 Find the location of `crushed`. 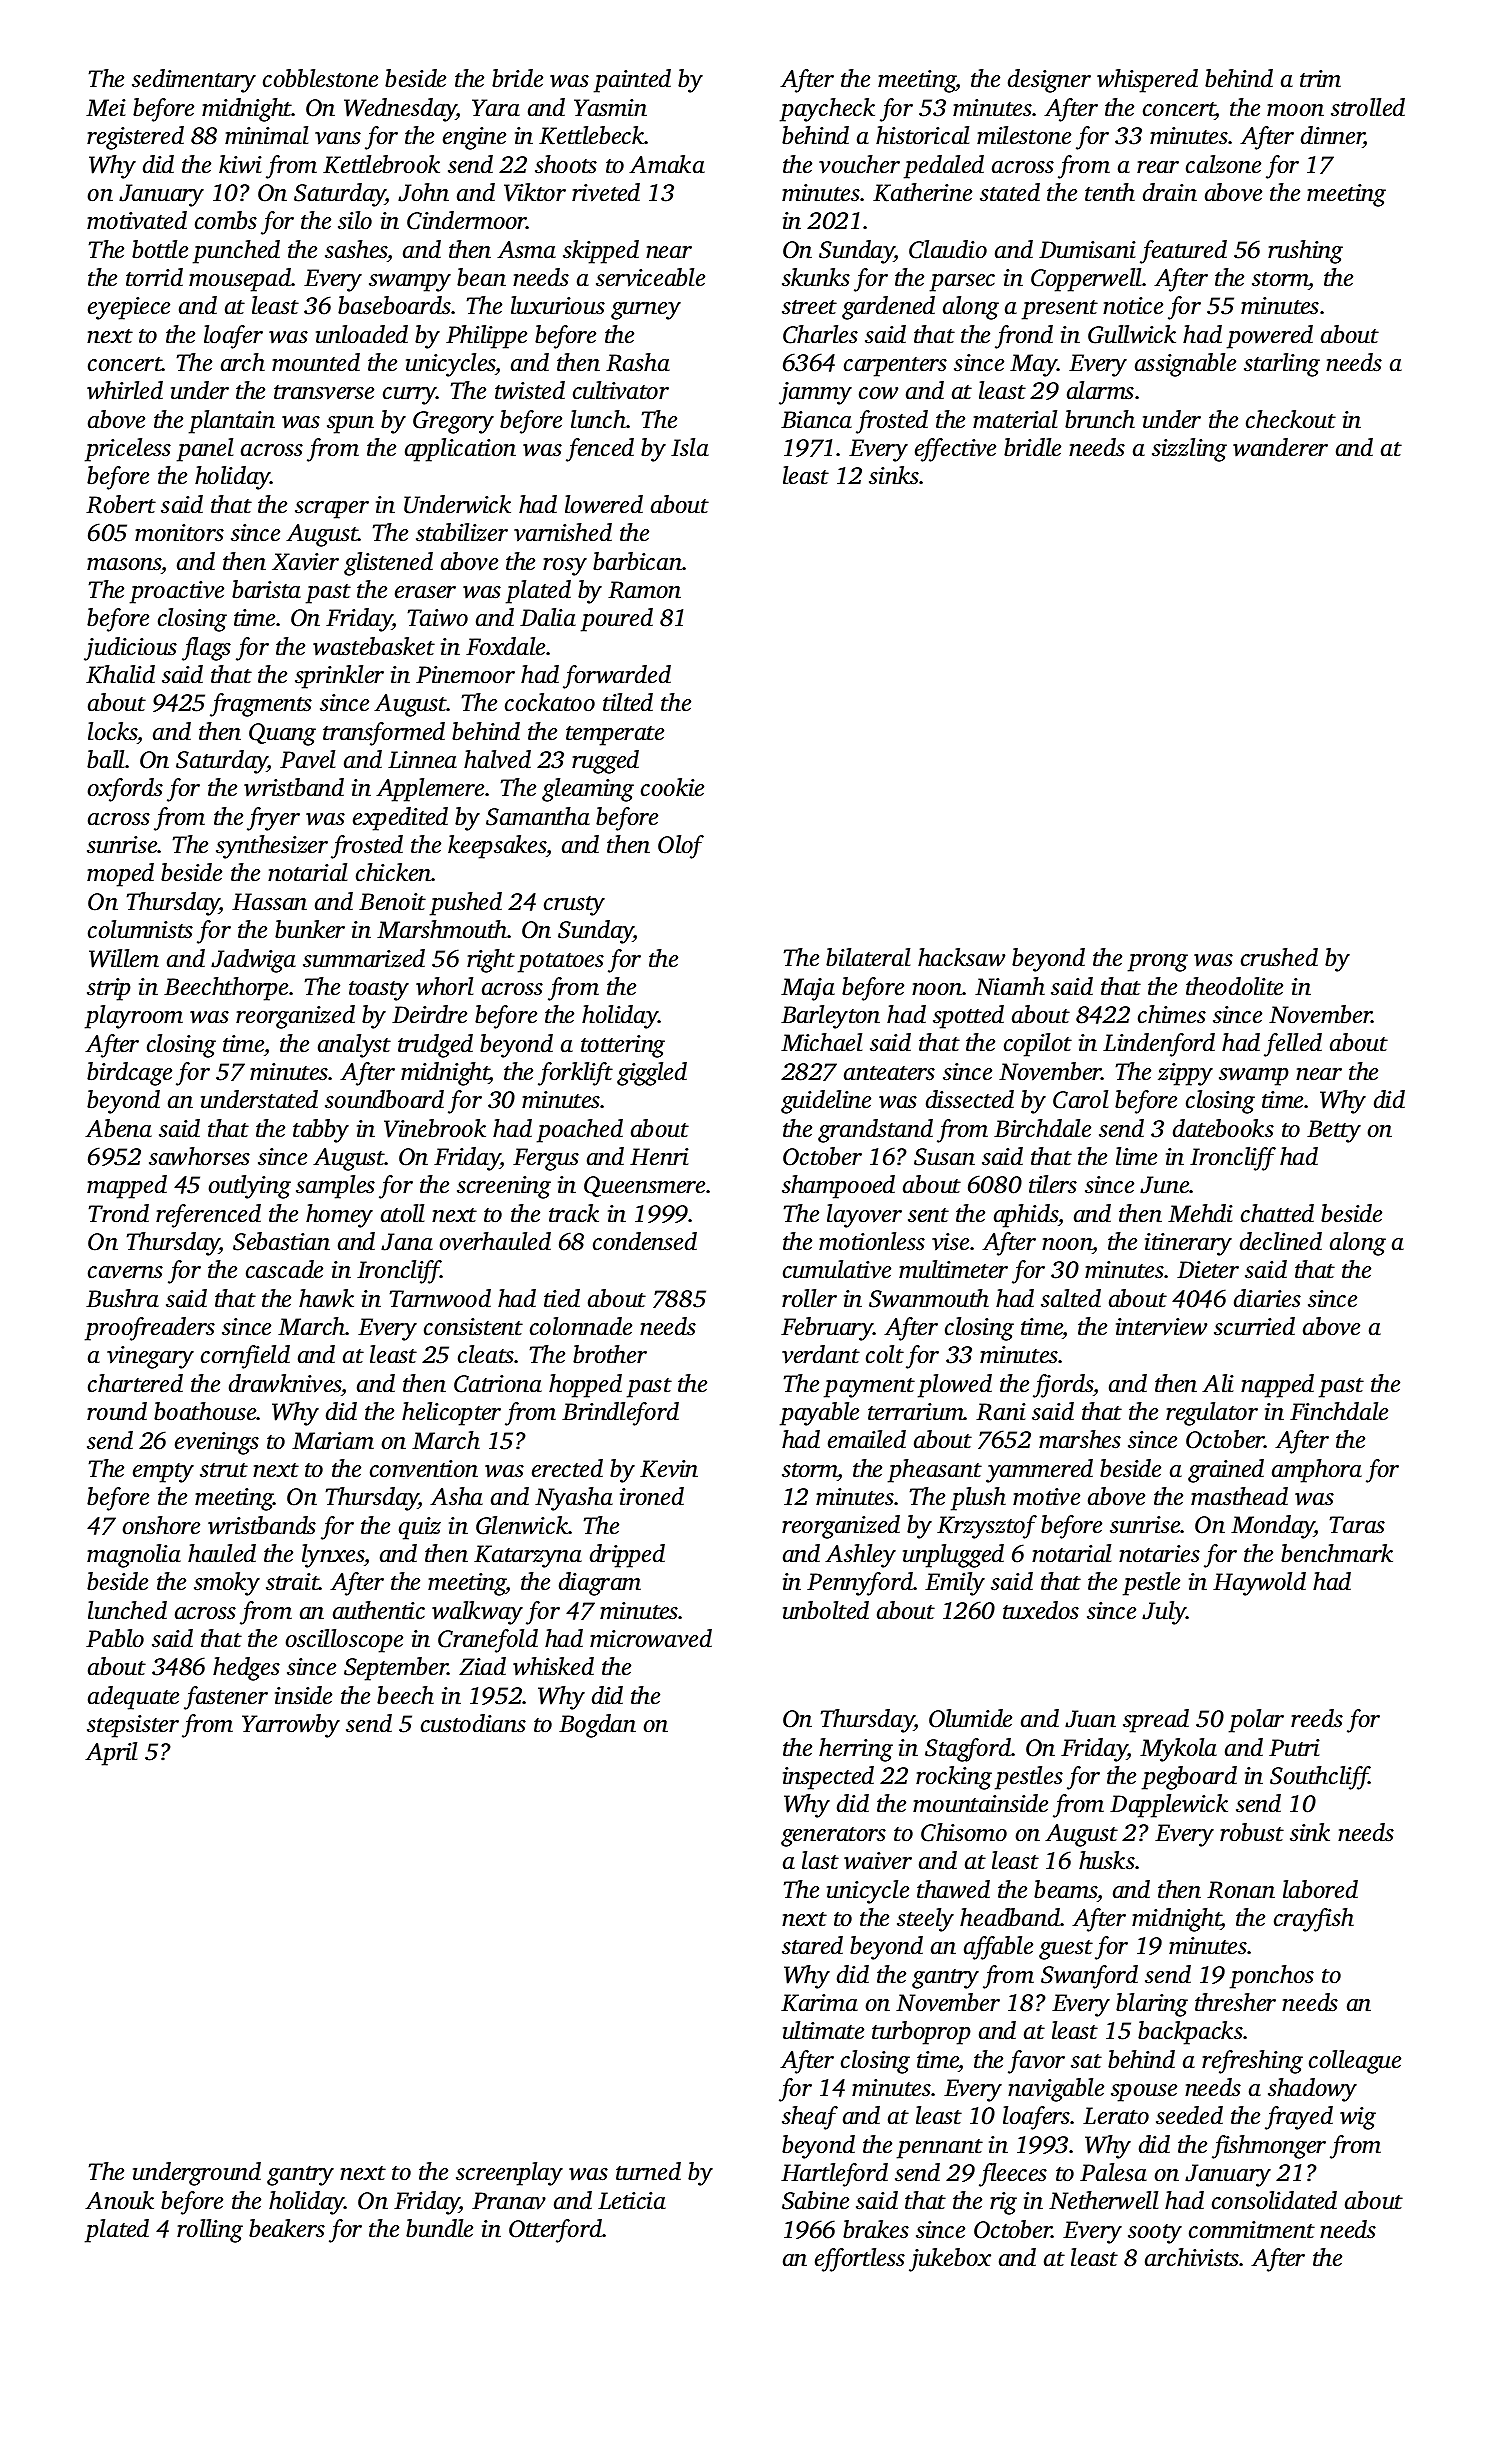

crushed is located at coordinates (1279, 957).
